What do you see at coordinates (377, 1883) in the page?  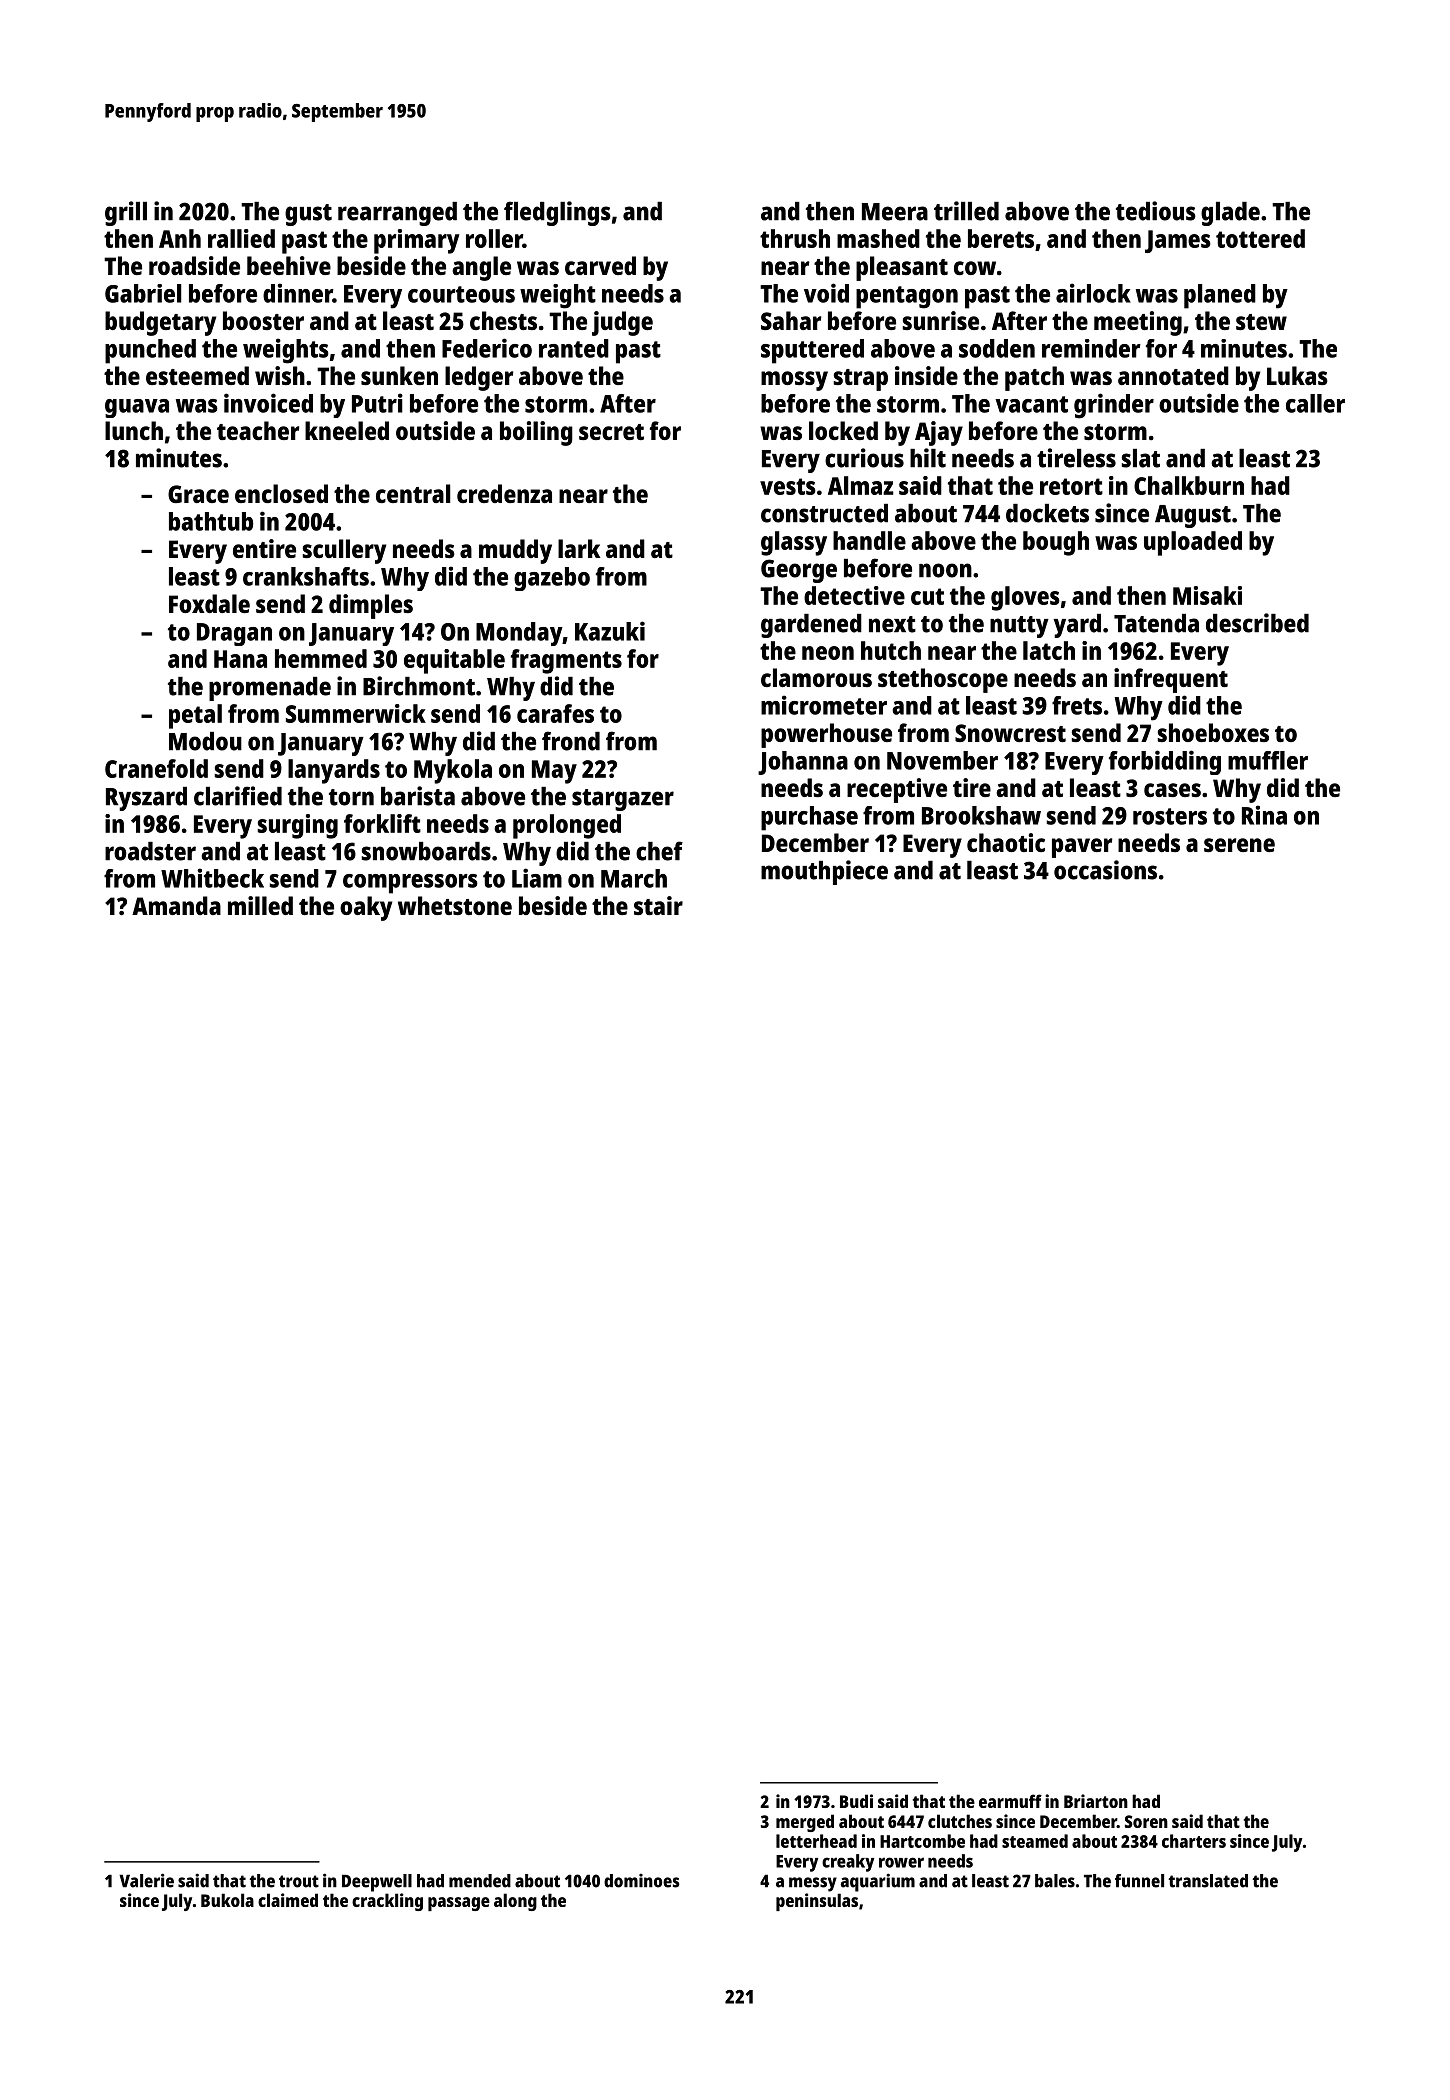 I see `Deepwell` at bounding box center [377, 1883].
